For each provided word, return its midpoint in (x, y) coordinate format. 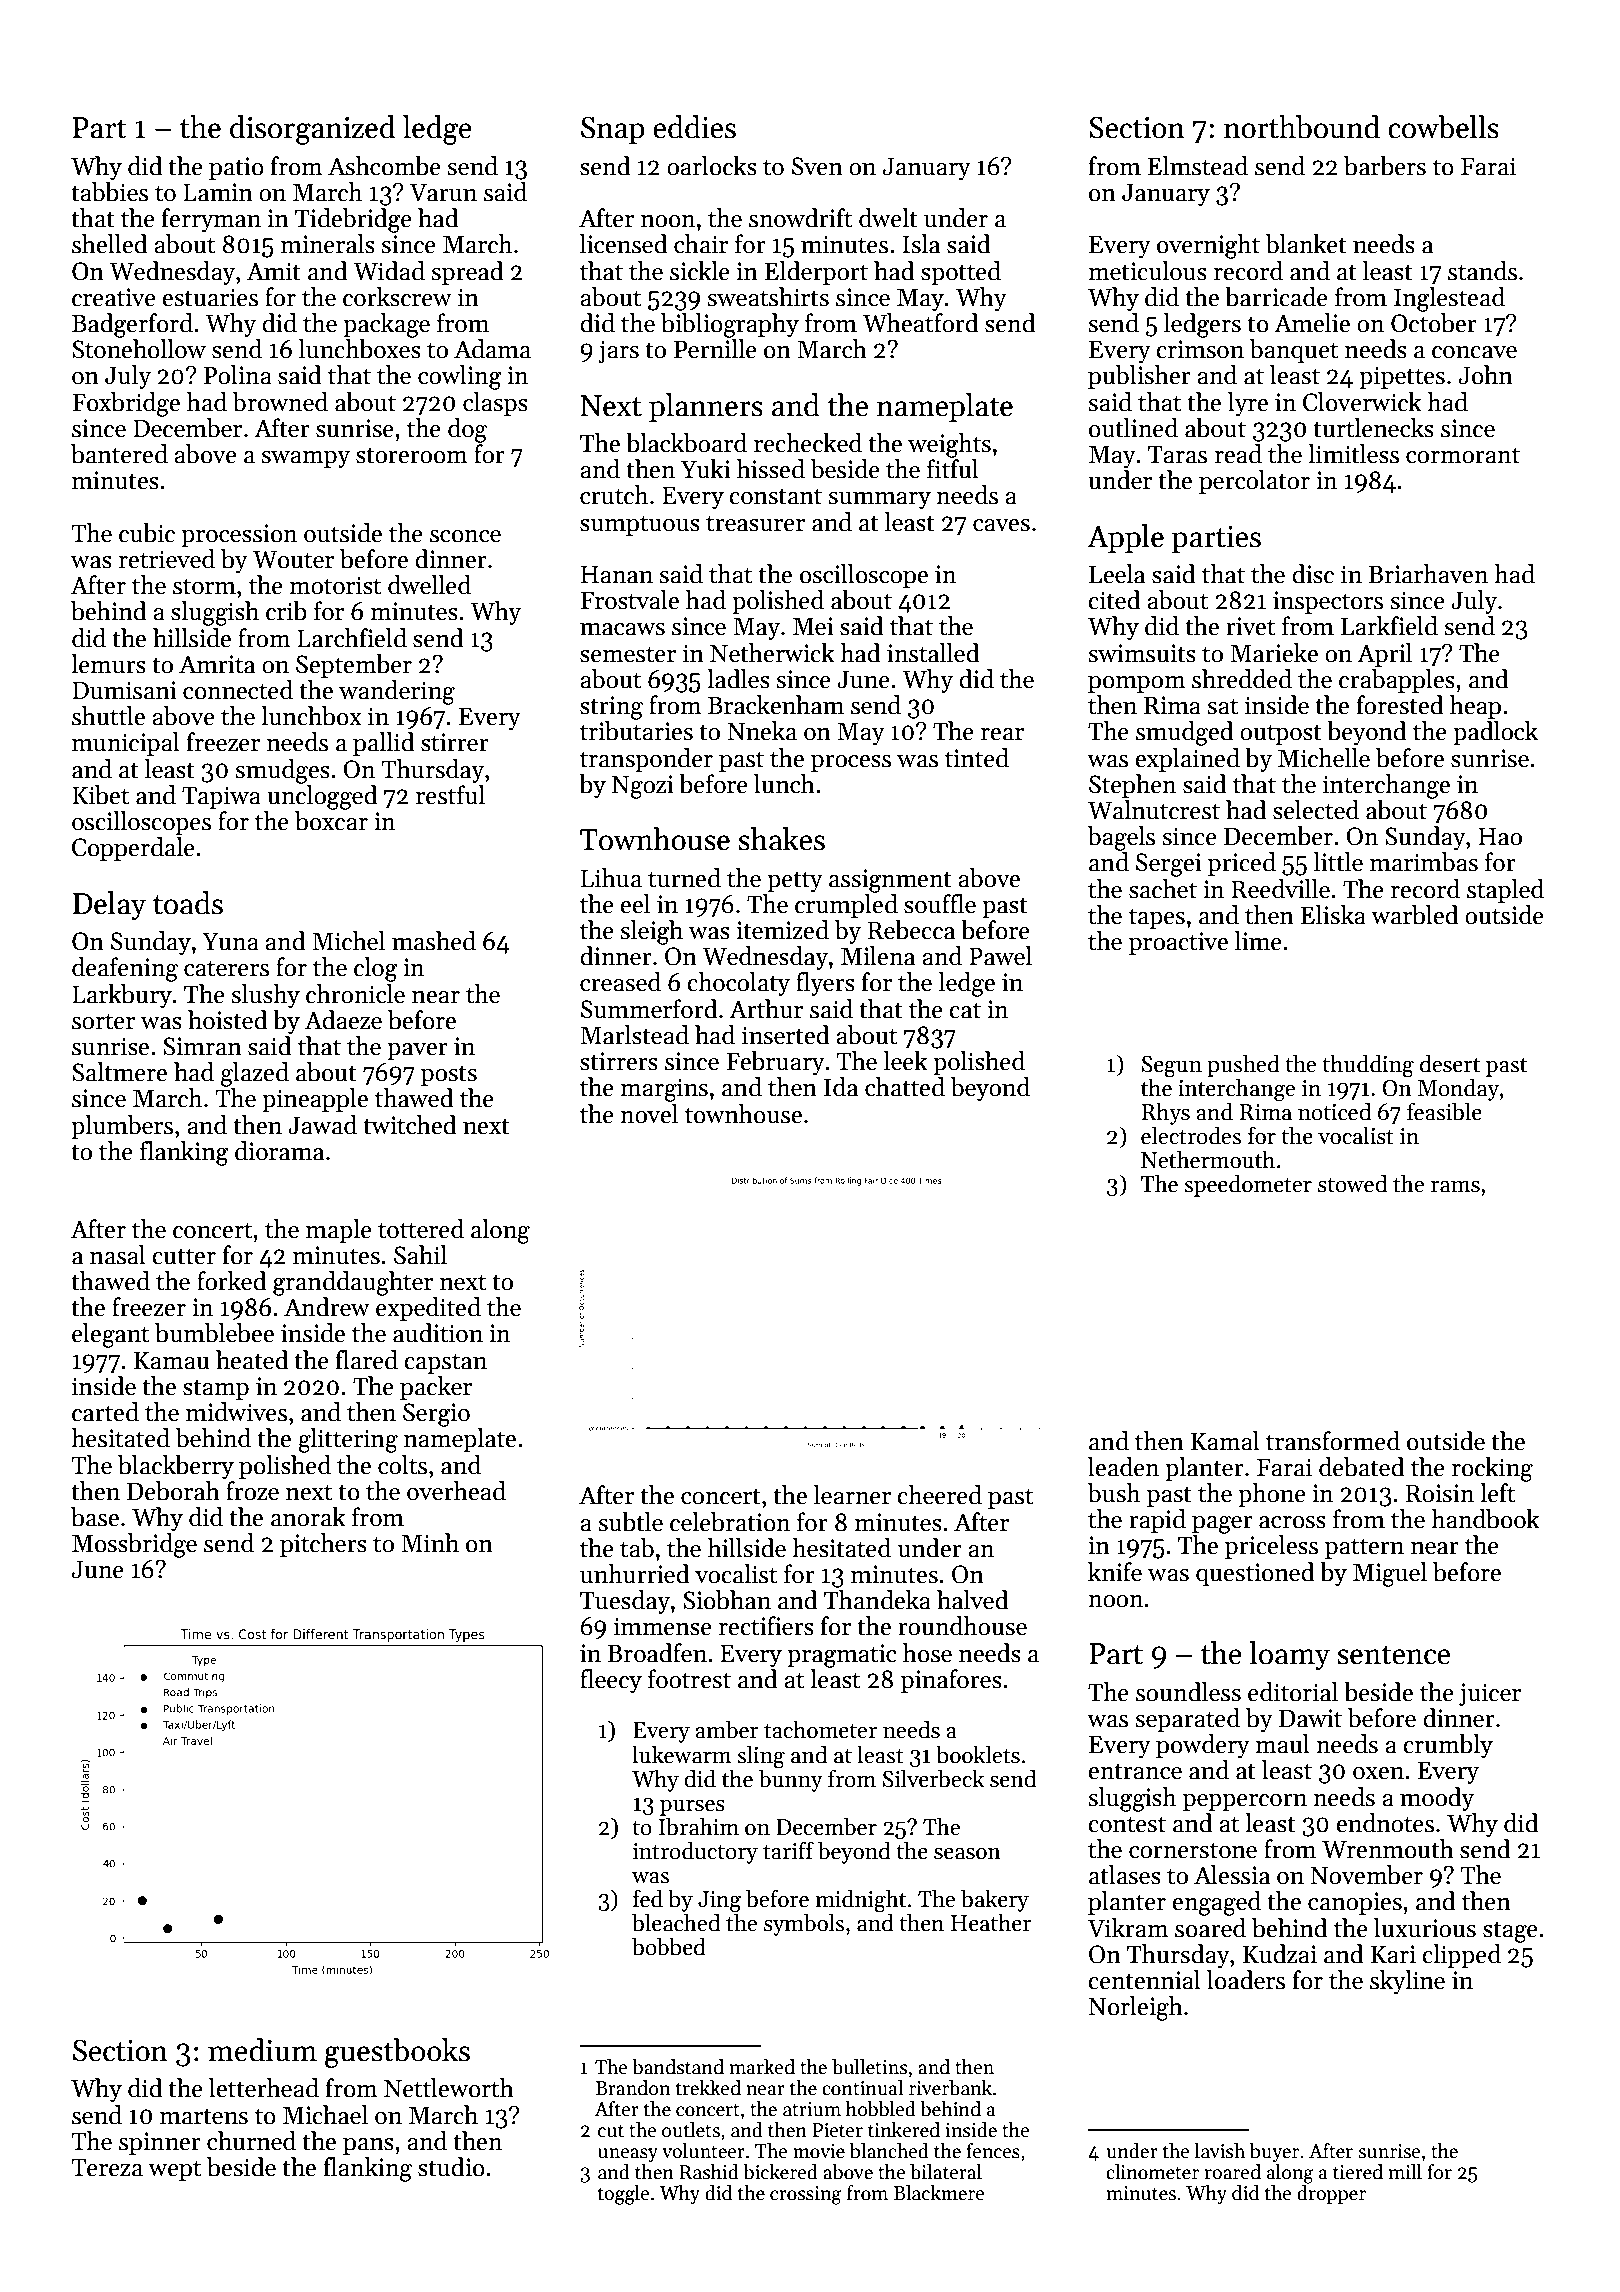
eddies (694, 127)
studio (451, 2167)
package (386, 325)
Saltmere (119, 1072)
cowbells (1443, 127)
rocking (1492, 1469)
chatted (905, 1087)
